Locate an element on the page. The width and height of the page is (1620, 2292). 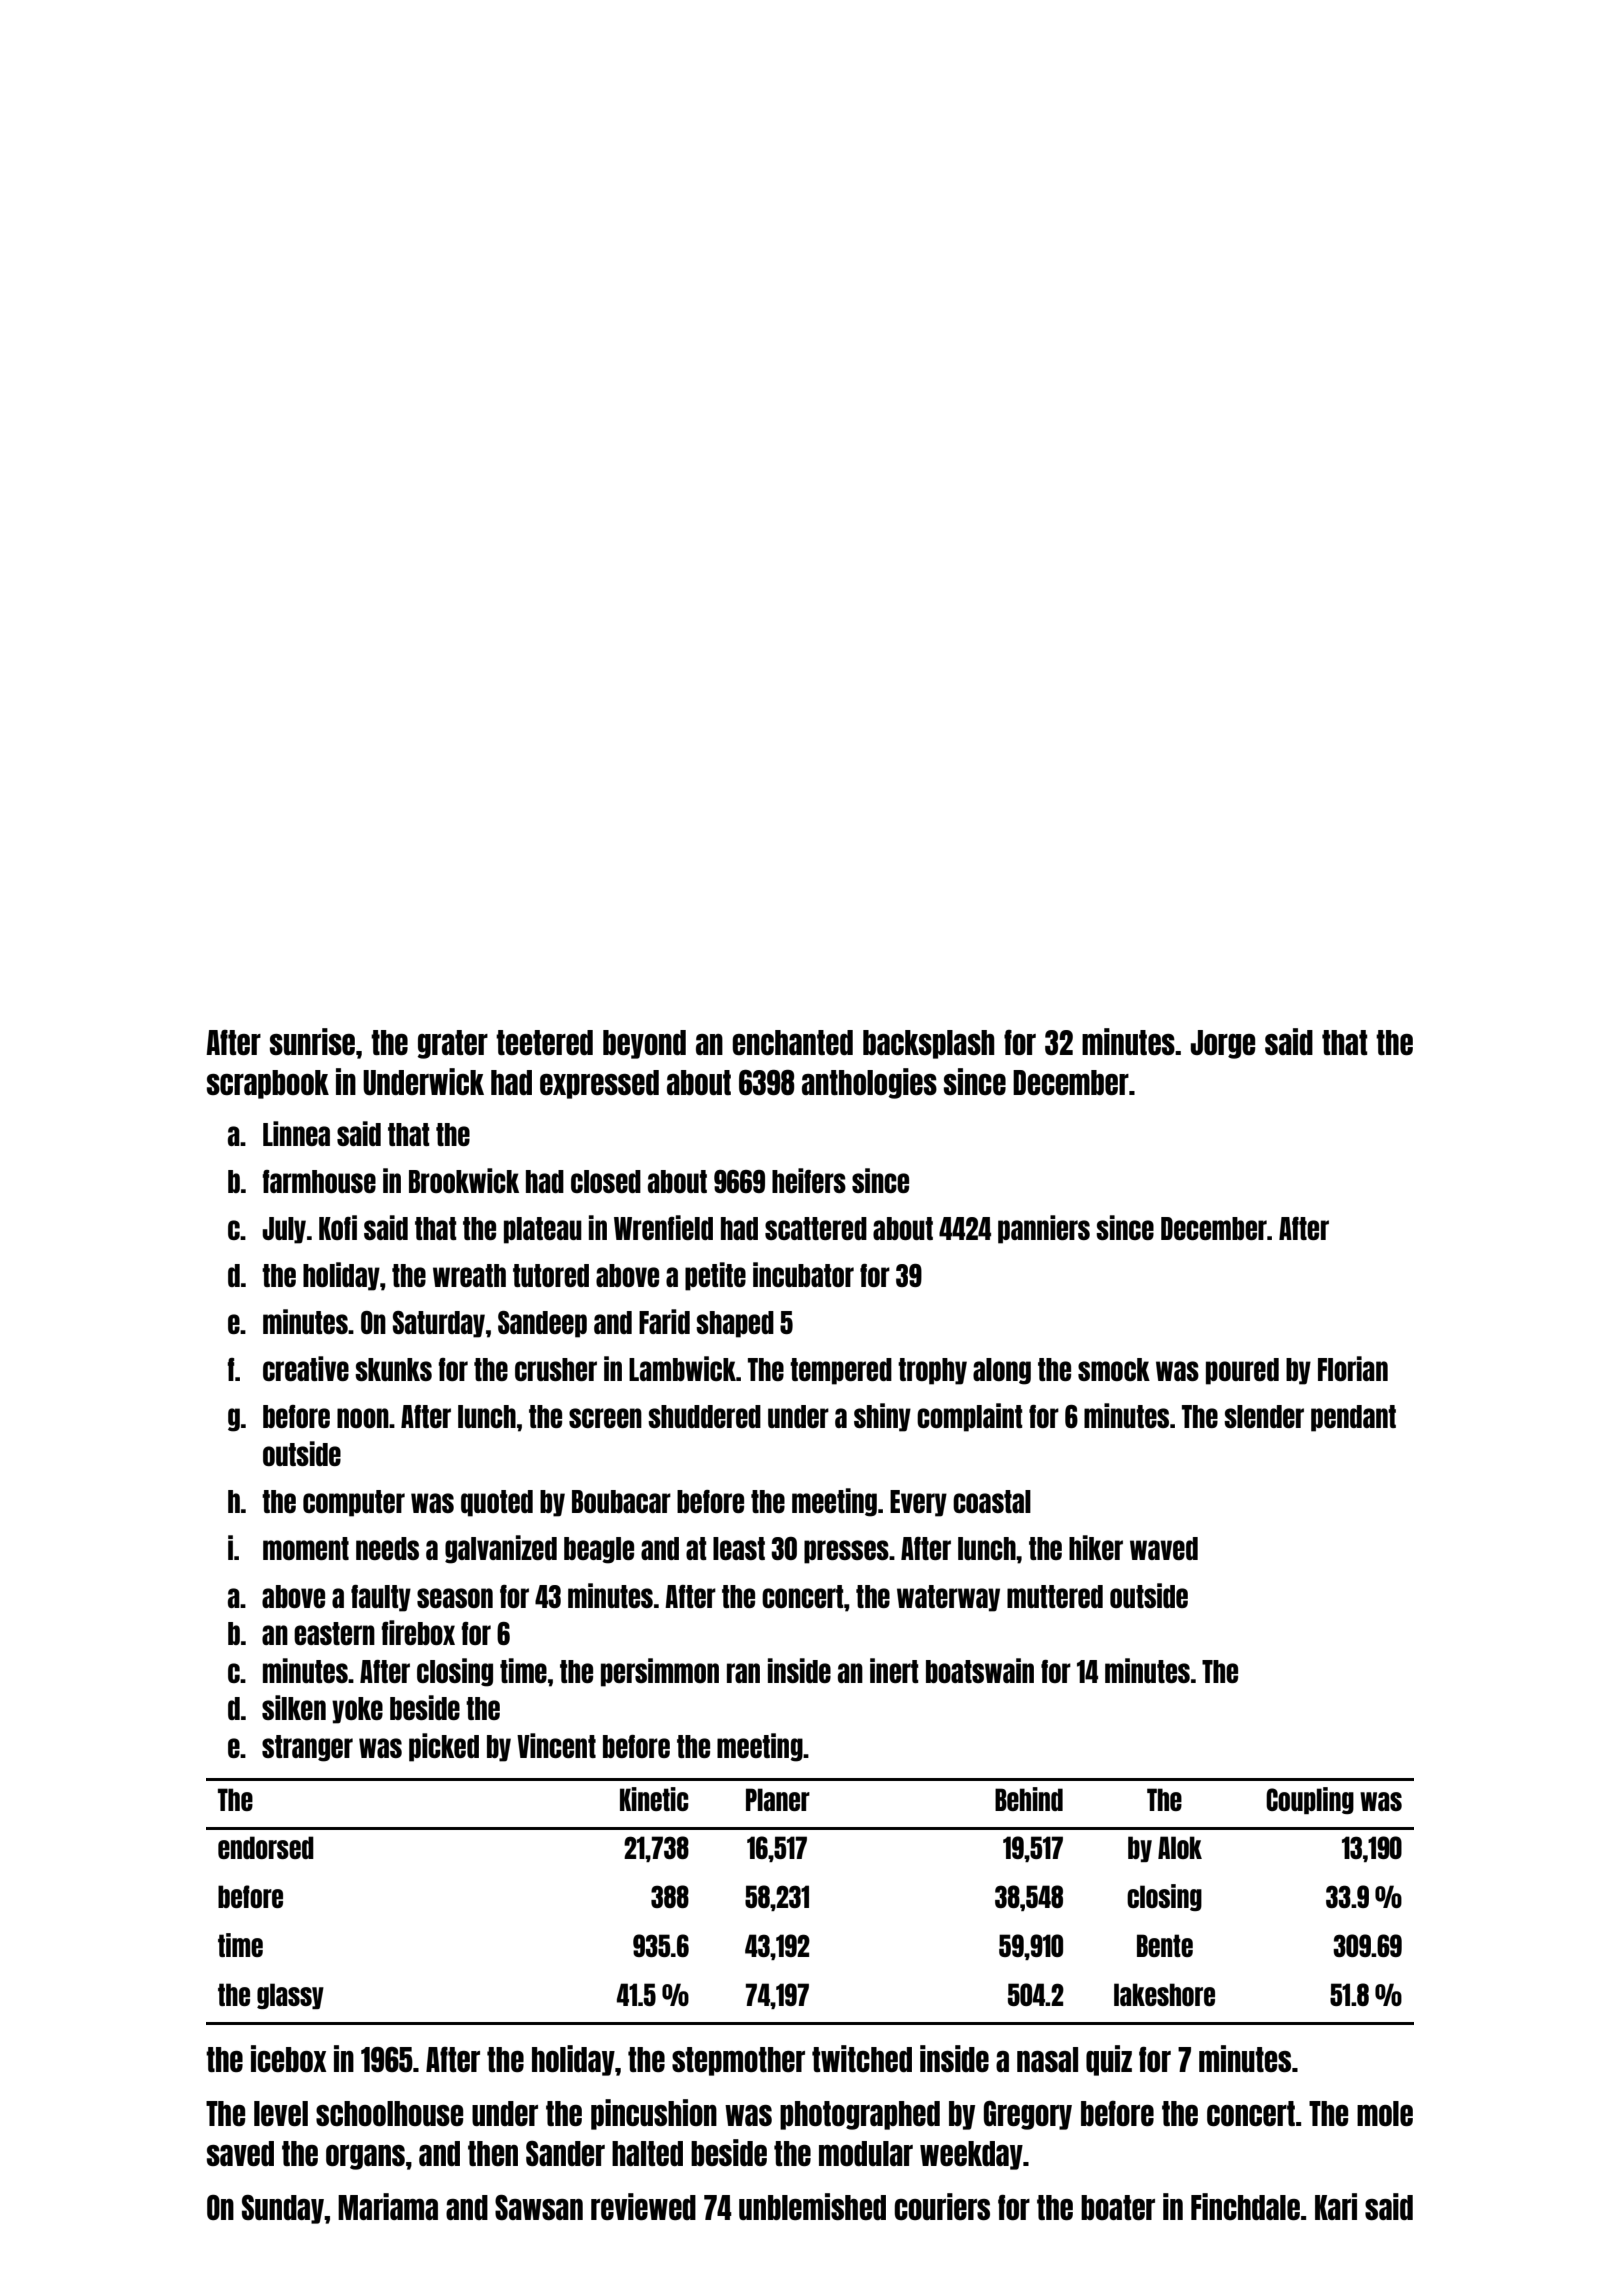
Sunday is located at coordinates (283, 2209).
